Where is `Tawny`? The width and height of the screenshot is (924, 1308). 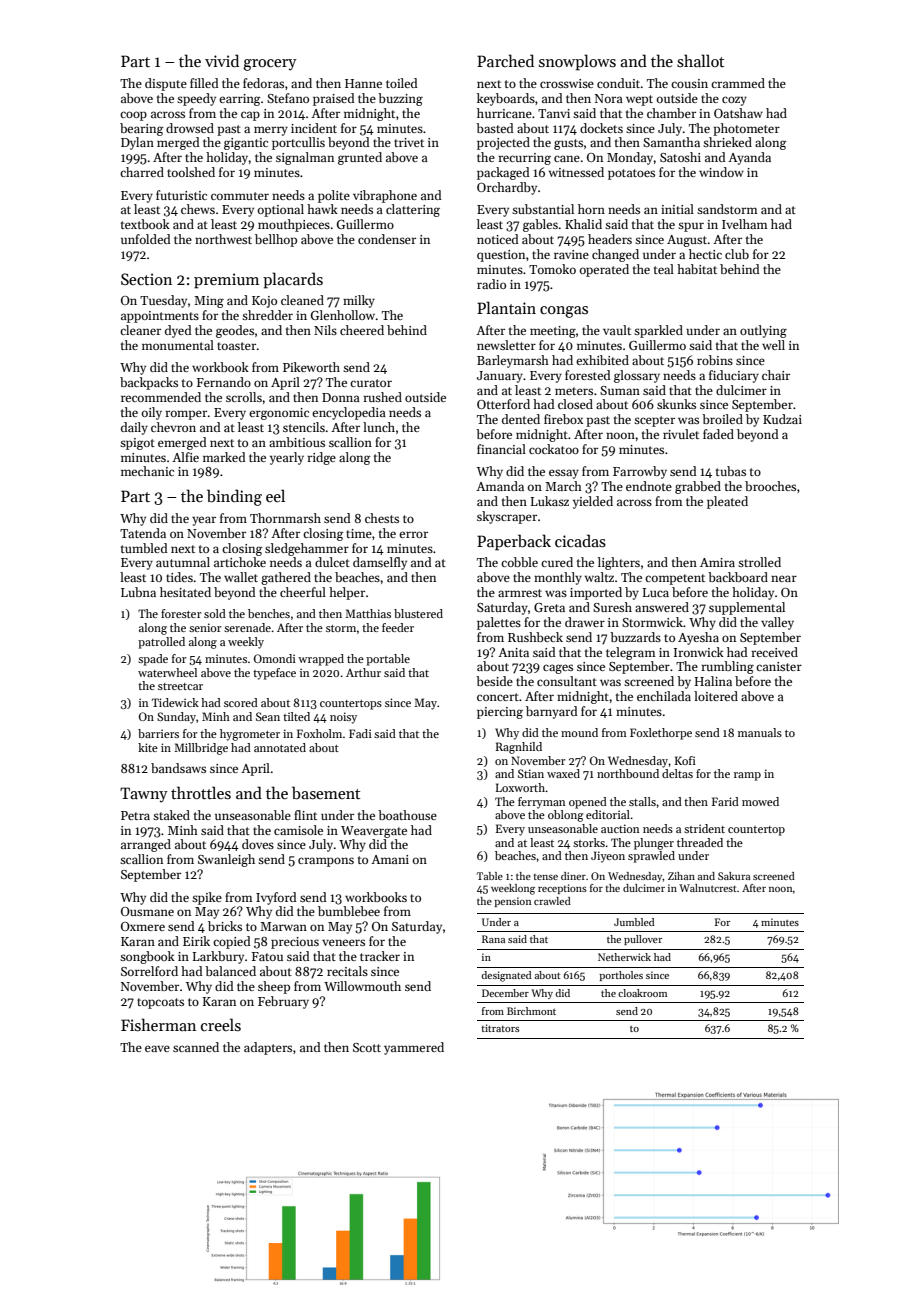
Tawny is located at coordinates (144, 795).
